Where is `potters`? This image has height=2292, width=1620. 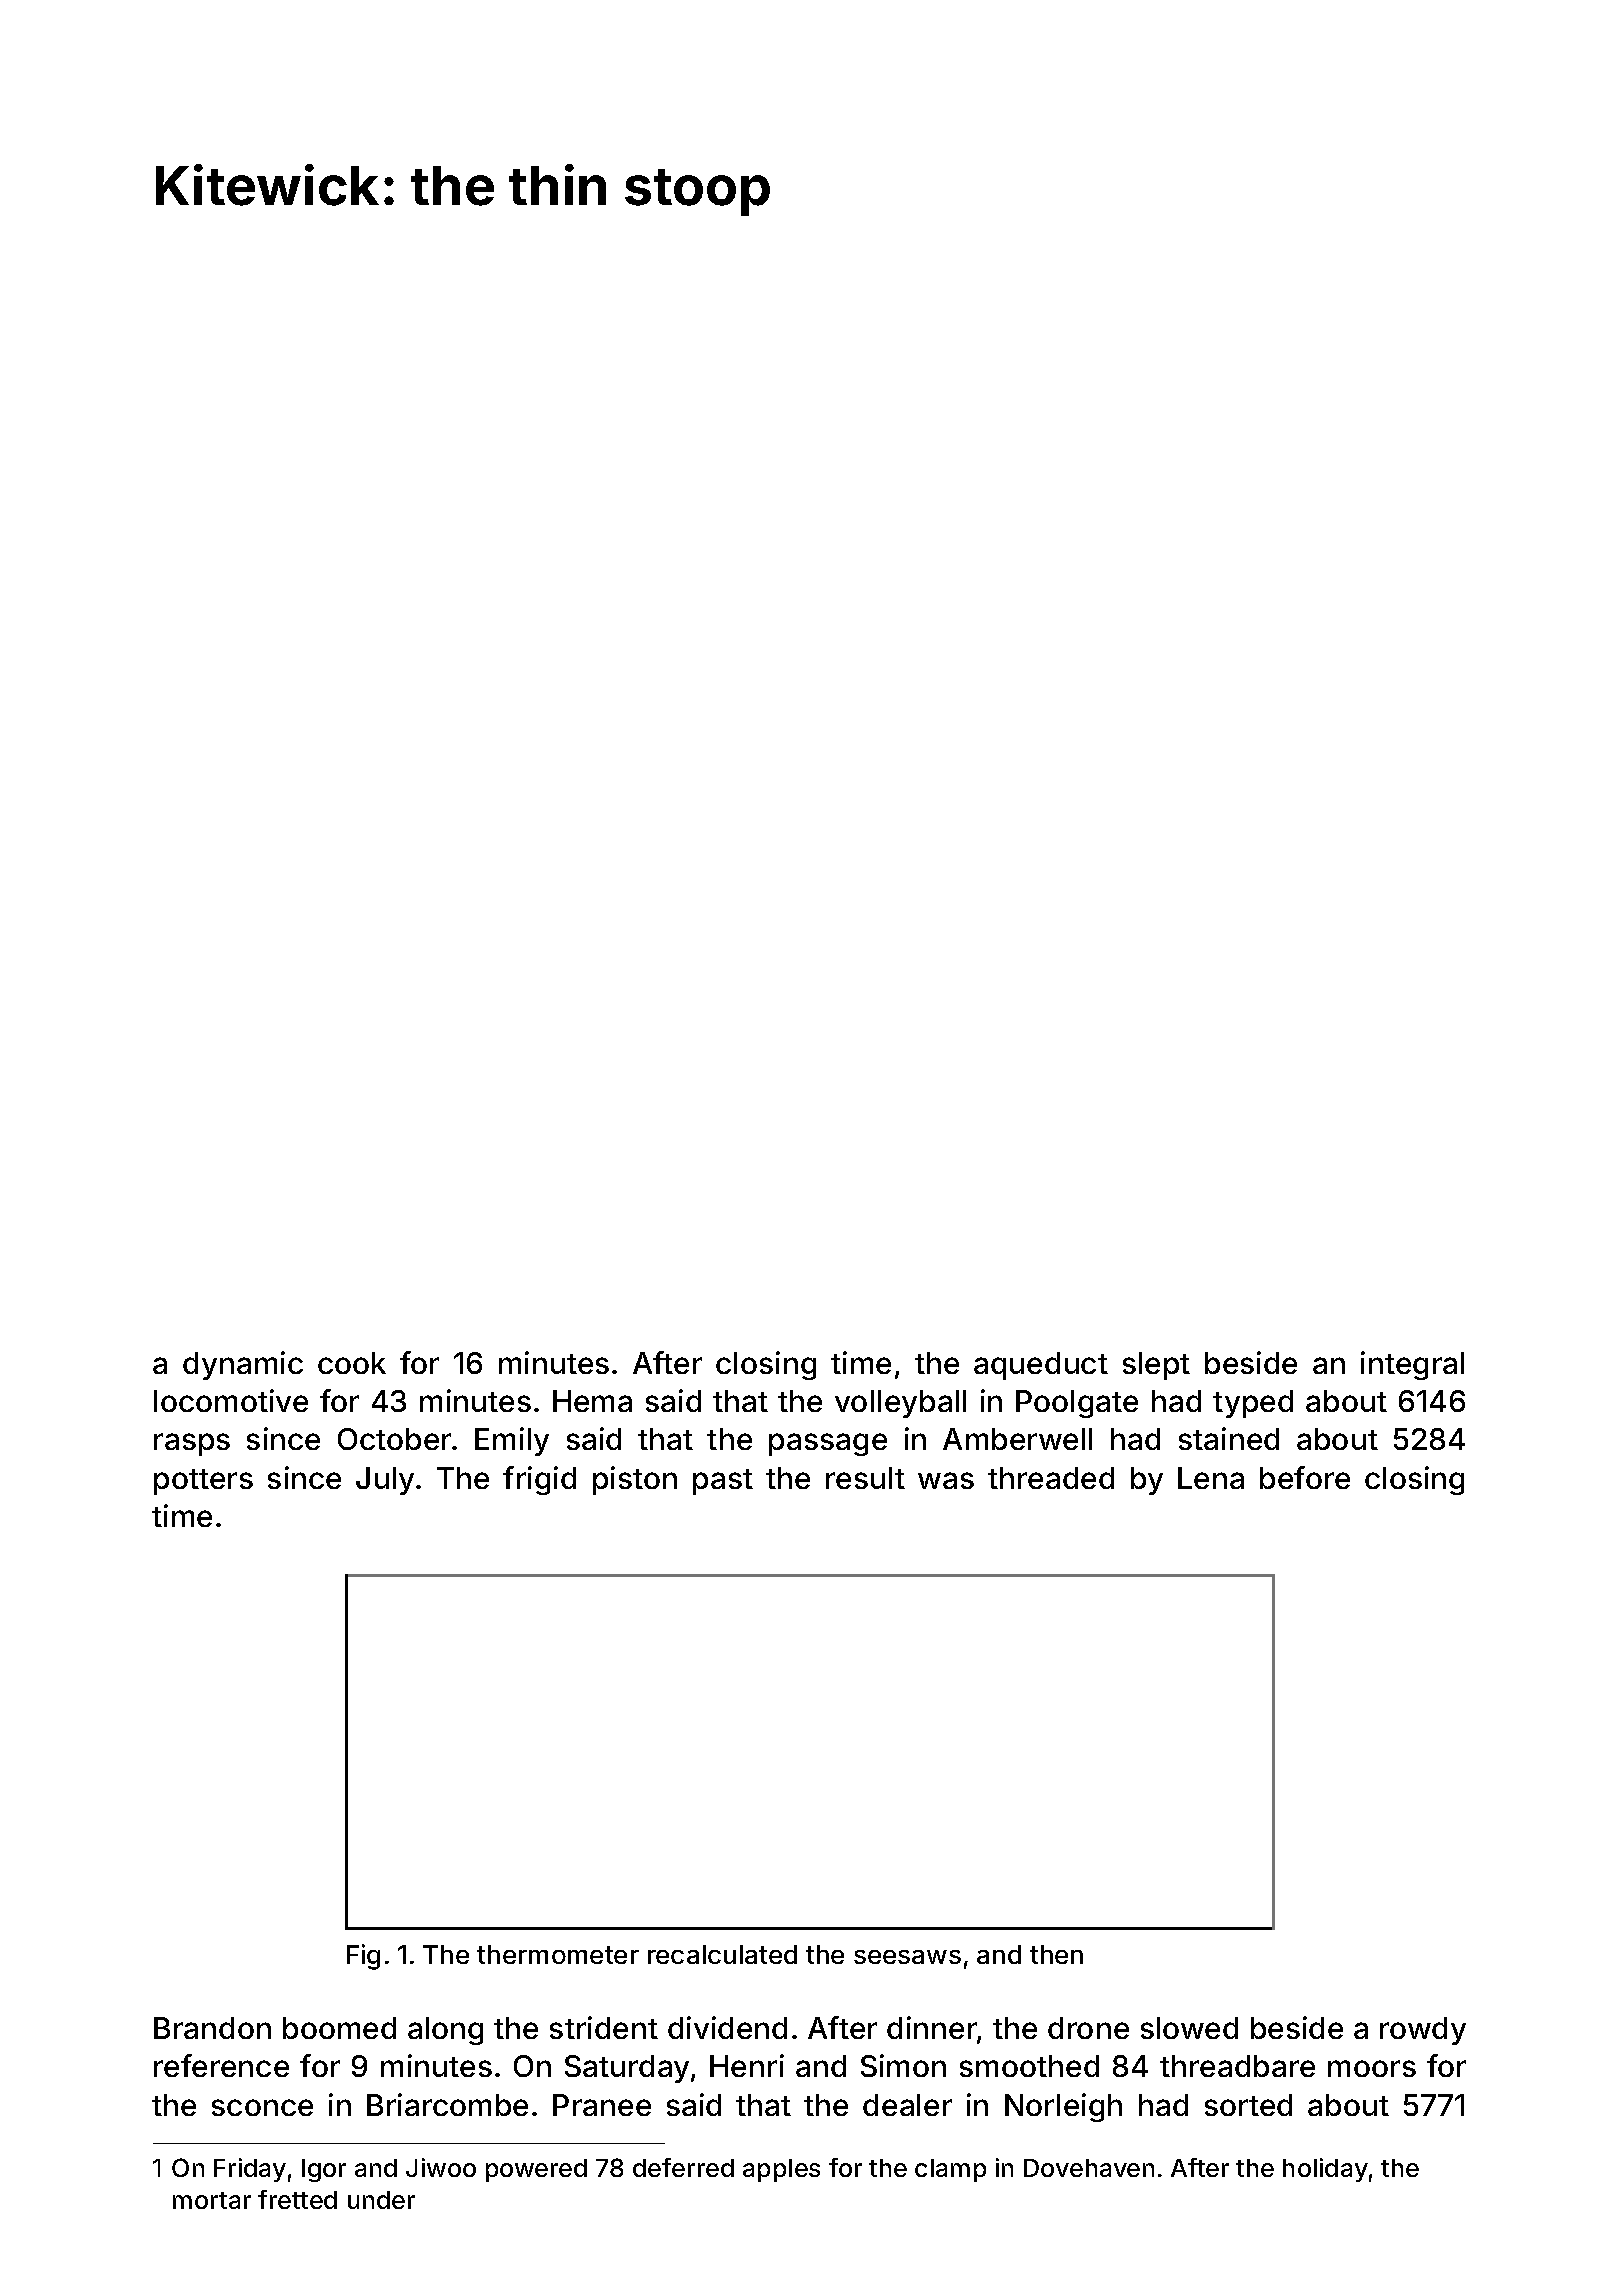 potters is located at coordinates (203, 1482).
